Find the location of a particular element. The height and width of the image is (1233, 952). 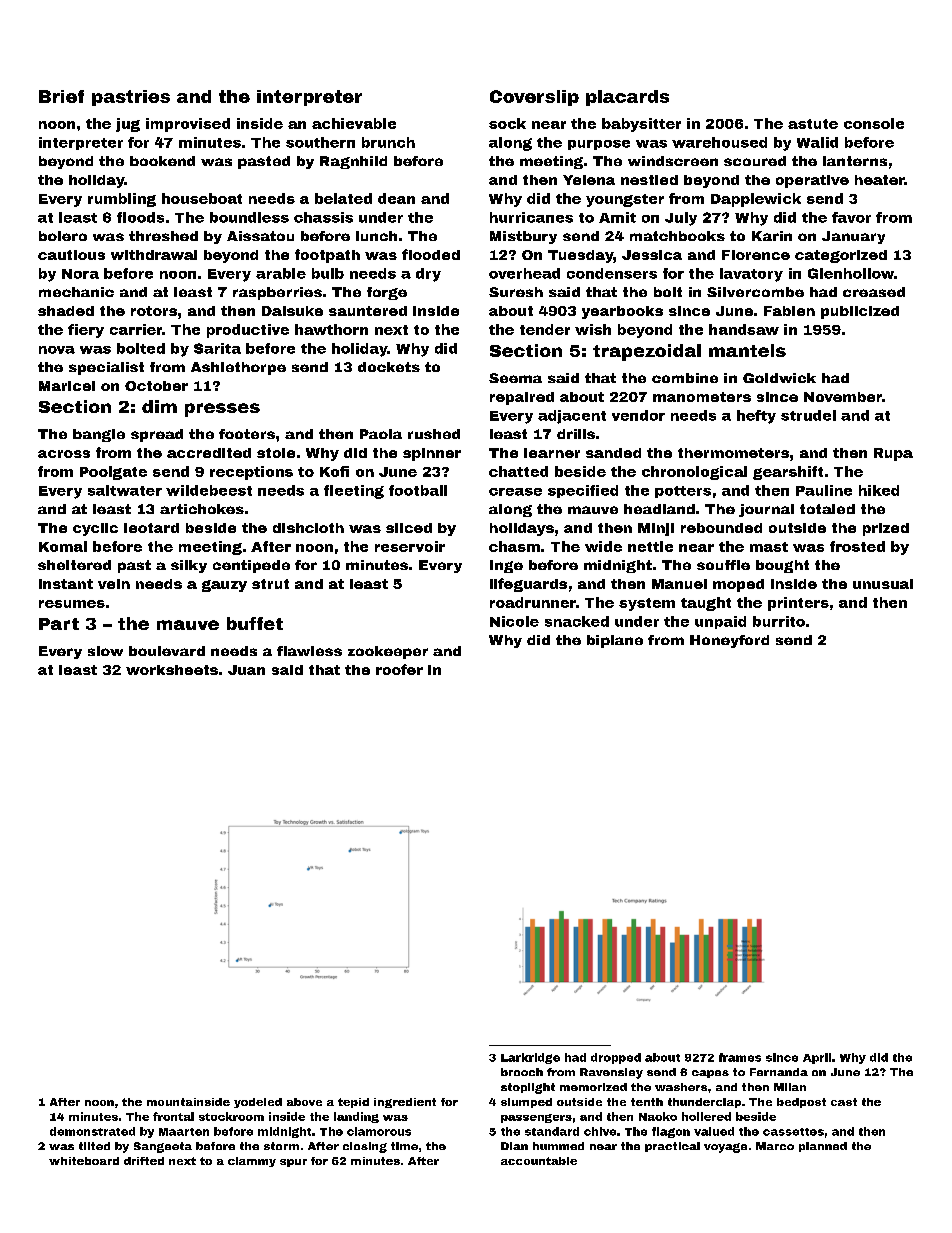

frontal is located at coordinates (173, 1116).
